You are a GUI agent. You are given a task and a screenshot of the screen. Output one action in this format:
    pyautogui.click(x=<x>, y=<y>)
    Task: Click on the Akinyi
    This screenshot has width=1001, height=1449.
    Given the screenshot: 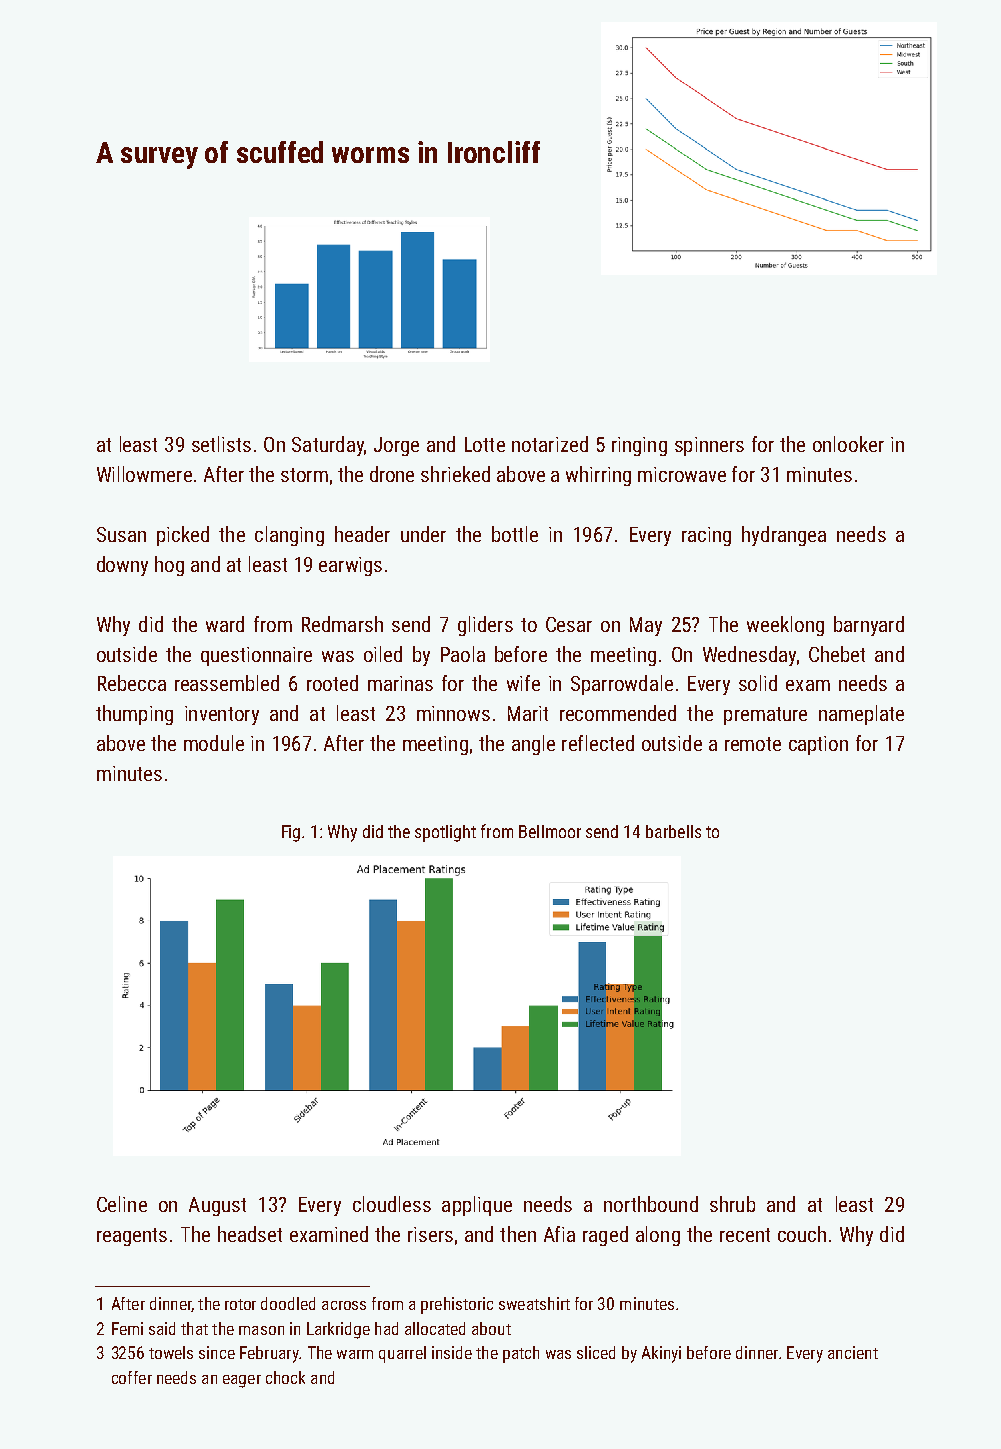 What is the action you would take?
    pyautogui.click(x=661, y=1354)
